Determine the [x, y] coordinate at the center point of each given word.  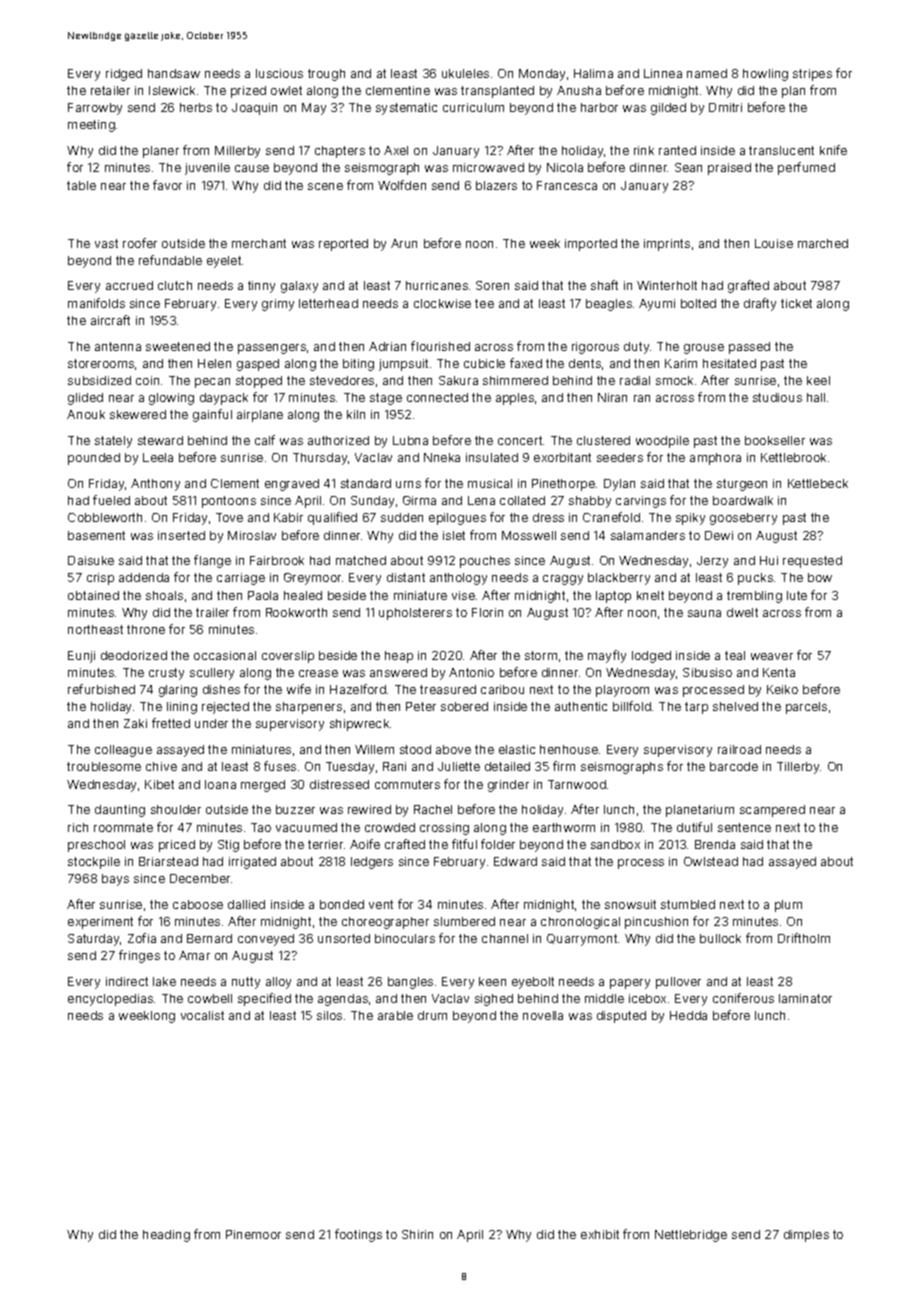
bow [820, 577]
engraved [292, 485]
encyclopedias [110, 1000]
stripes [812, 75]
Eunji [81, 657]
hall [816, 397]
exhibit [600, 1234]
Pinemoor [253, 1234]
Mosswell [529, 535]
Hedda [688, 1015]
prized [248, 92]
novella [543, 1015]
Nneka [442, 457]
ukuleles [465, 73]
